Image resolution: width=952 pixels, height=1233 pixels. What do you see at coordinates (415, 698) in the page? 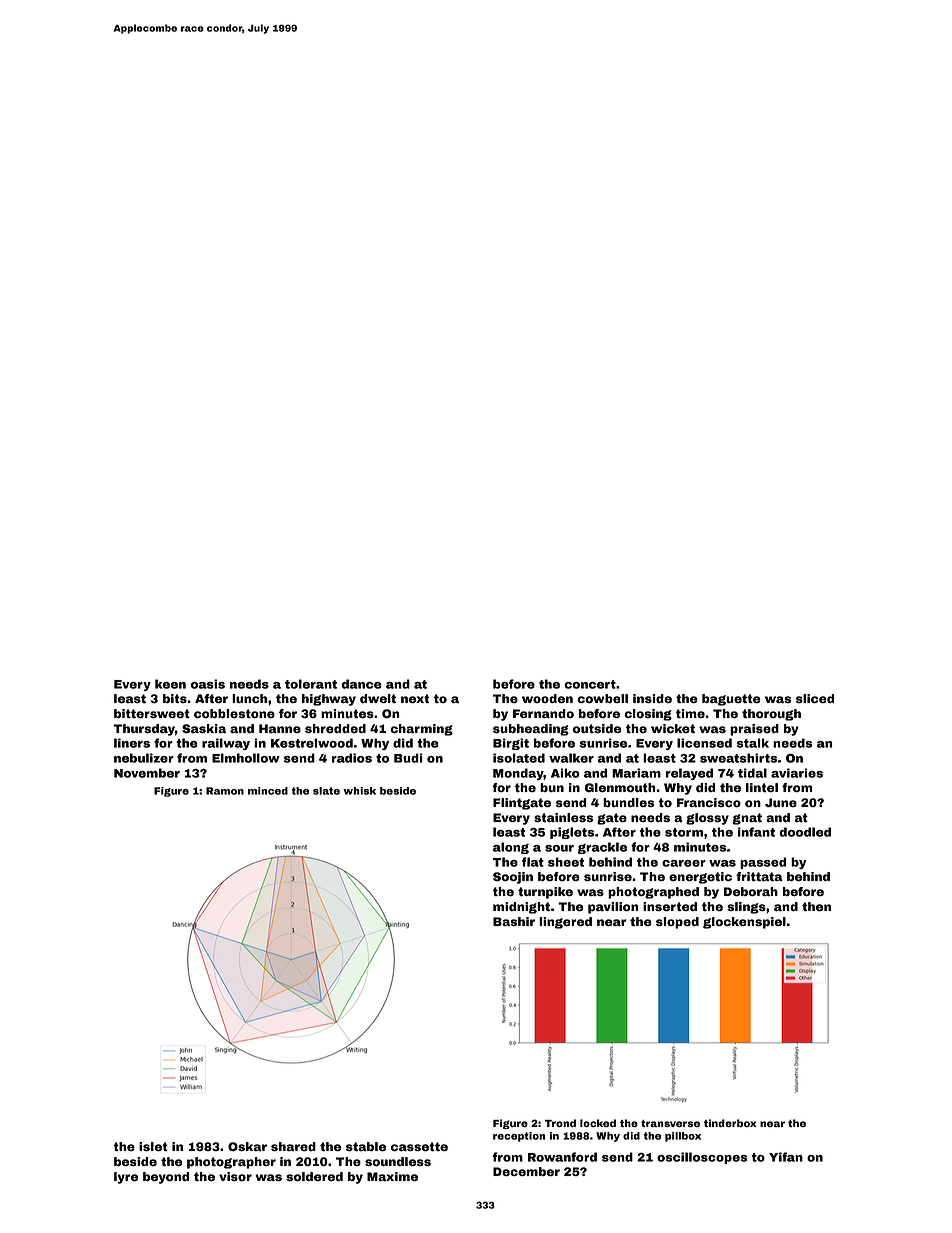
I see `next` at bounding box center [415, 698].
